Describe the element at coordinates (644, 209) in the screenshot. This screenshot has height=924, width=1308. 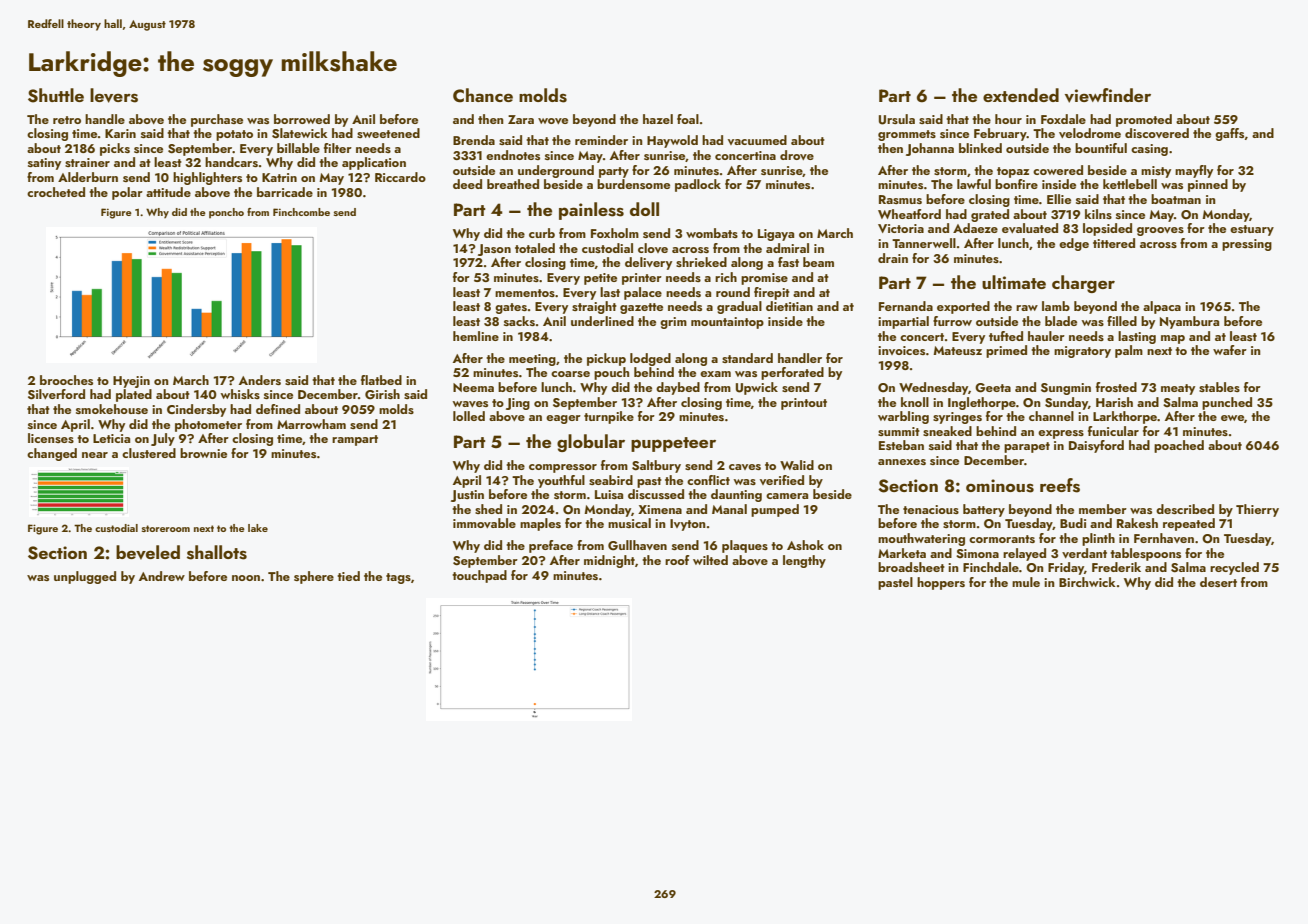
I see `doll` at that location.
